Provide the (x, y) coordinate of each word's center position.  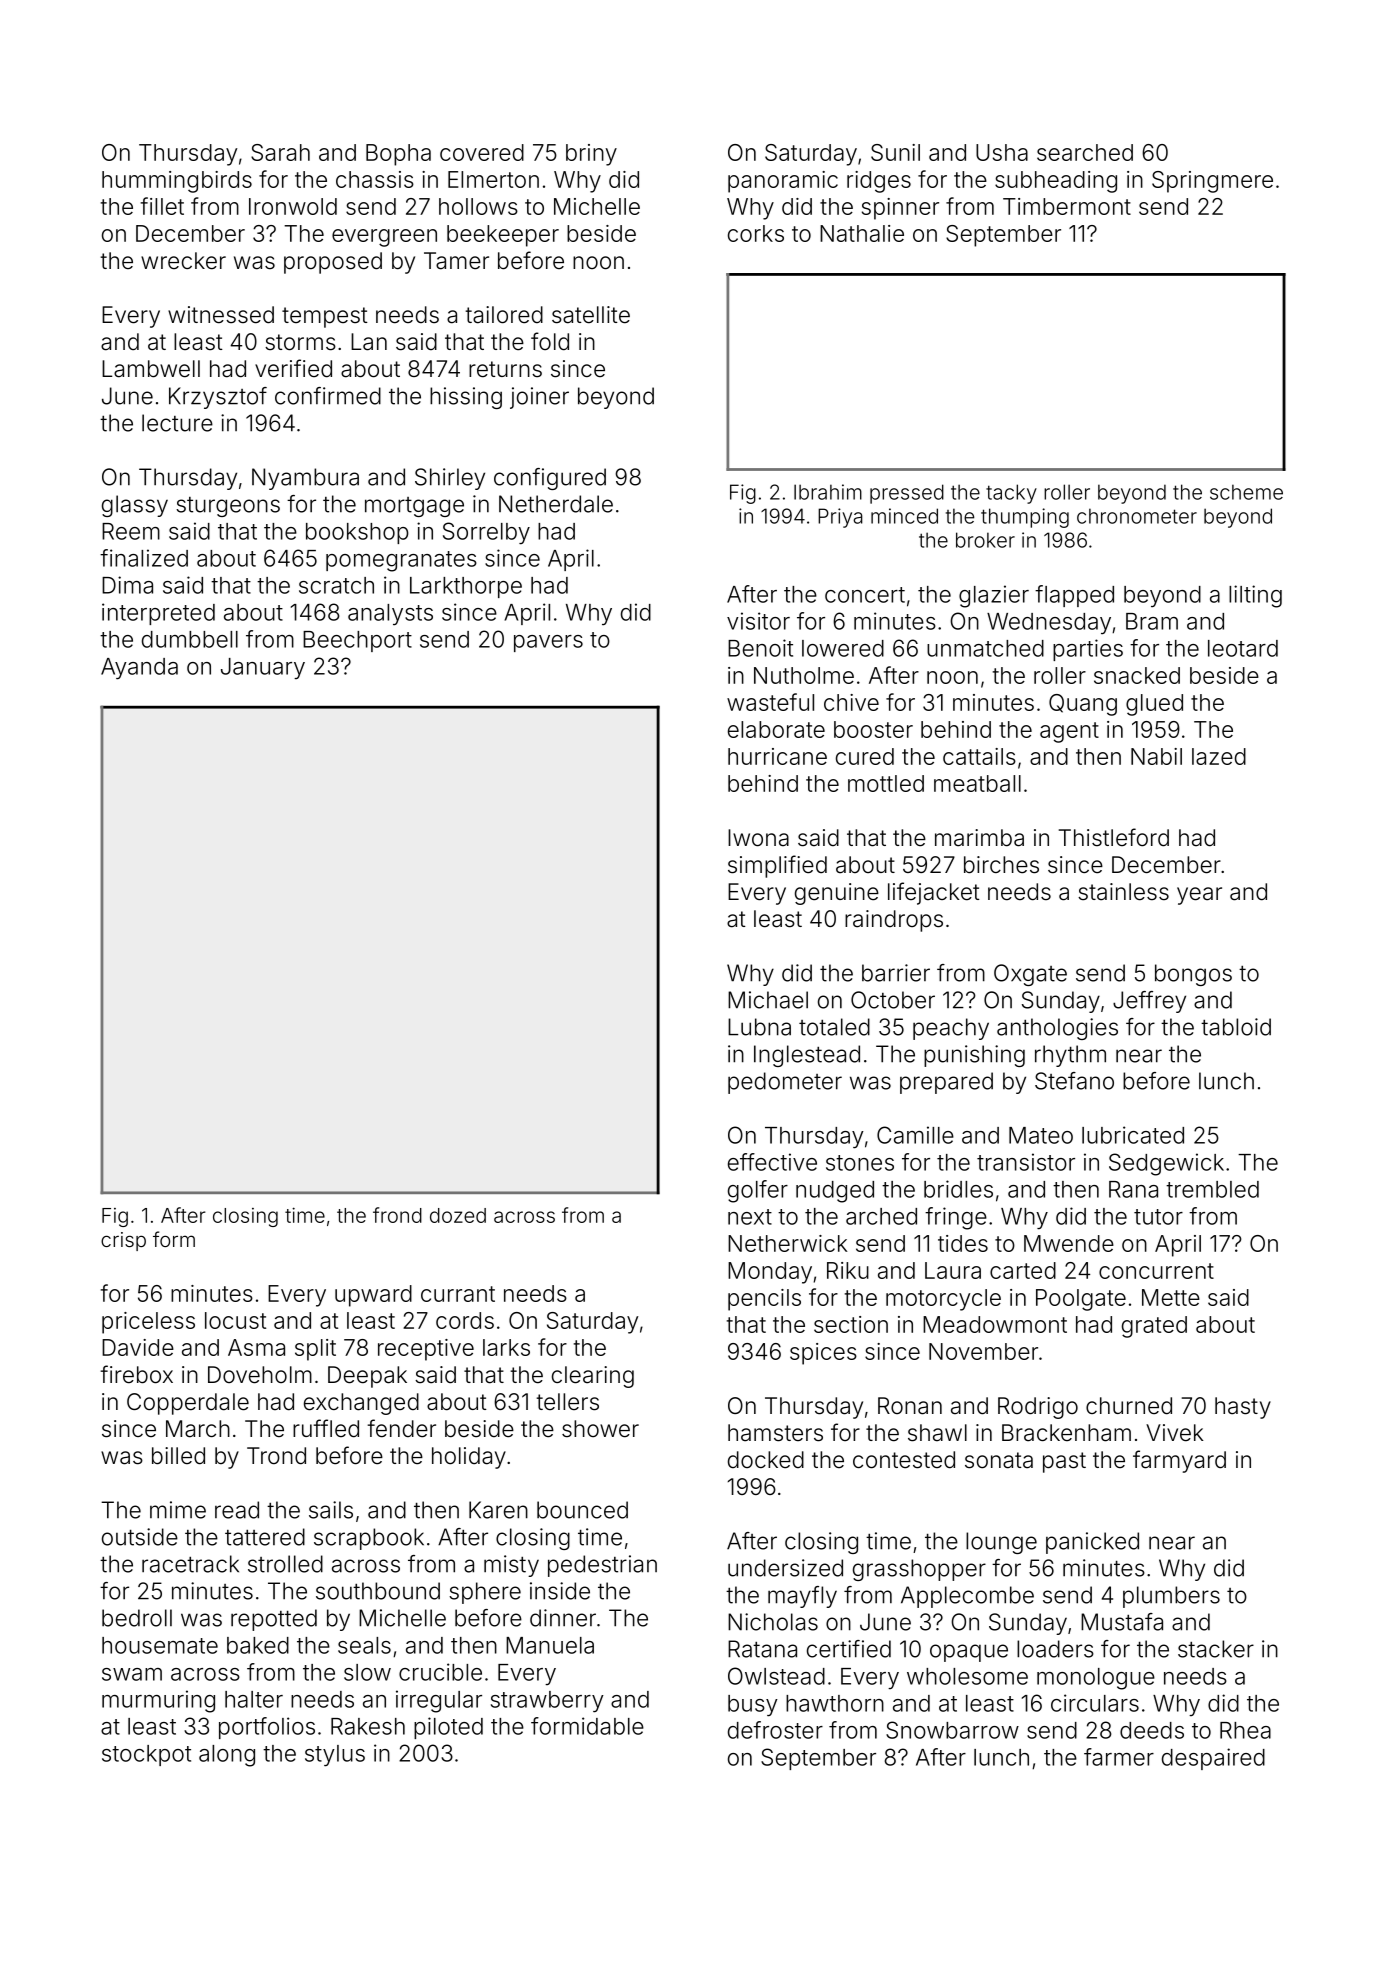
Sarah (280, 152)
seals (364, 1645)
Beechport (357, 641)
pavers (548, 643)
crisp (123, 1241)
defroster (775, 1730)
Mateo (1041, 1135)
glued (1154, 705)
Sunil (895, 152)
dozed (458, 1215)
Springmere (1212, 182)
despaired (1213, 1759)
